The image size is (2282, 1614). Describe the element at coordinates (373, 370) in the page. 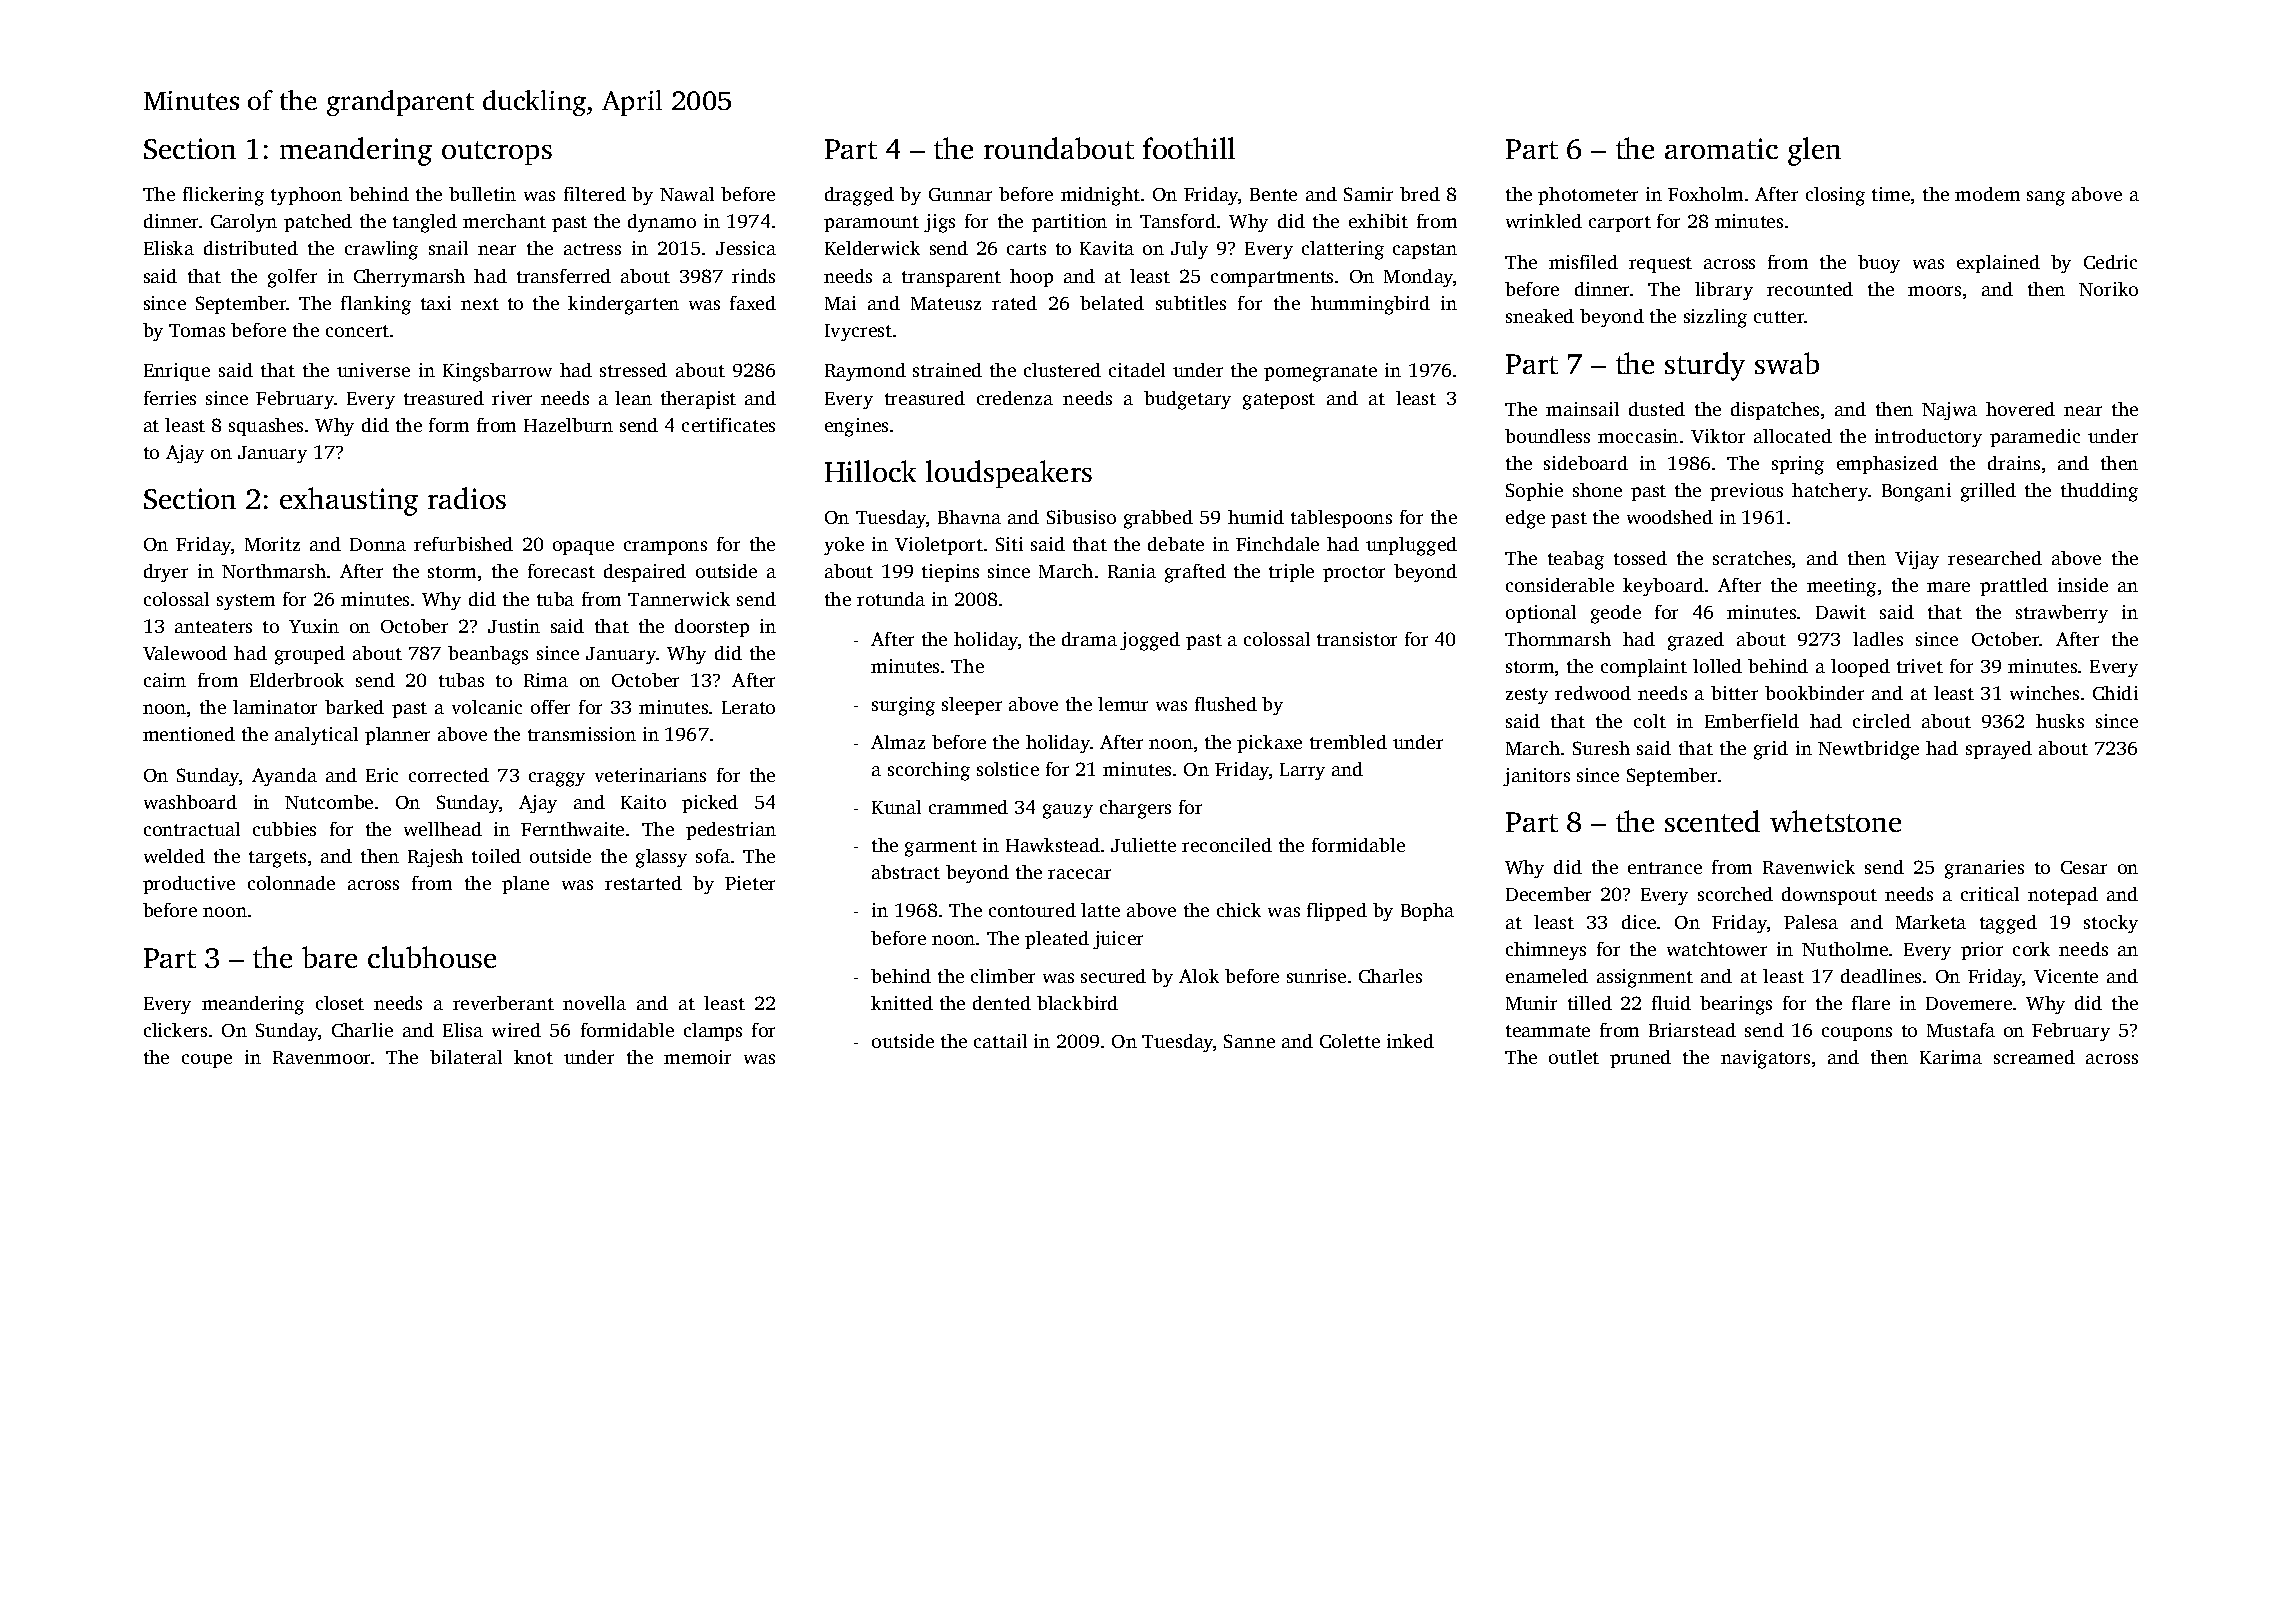

I see `universe` at that location.
